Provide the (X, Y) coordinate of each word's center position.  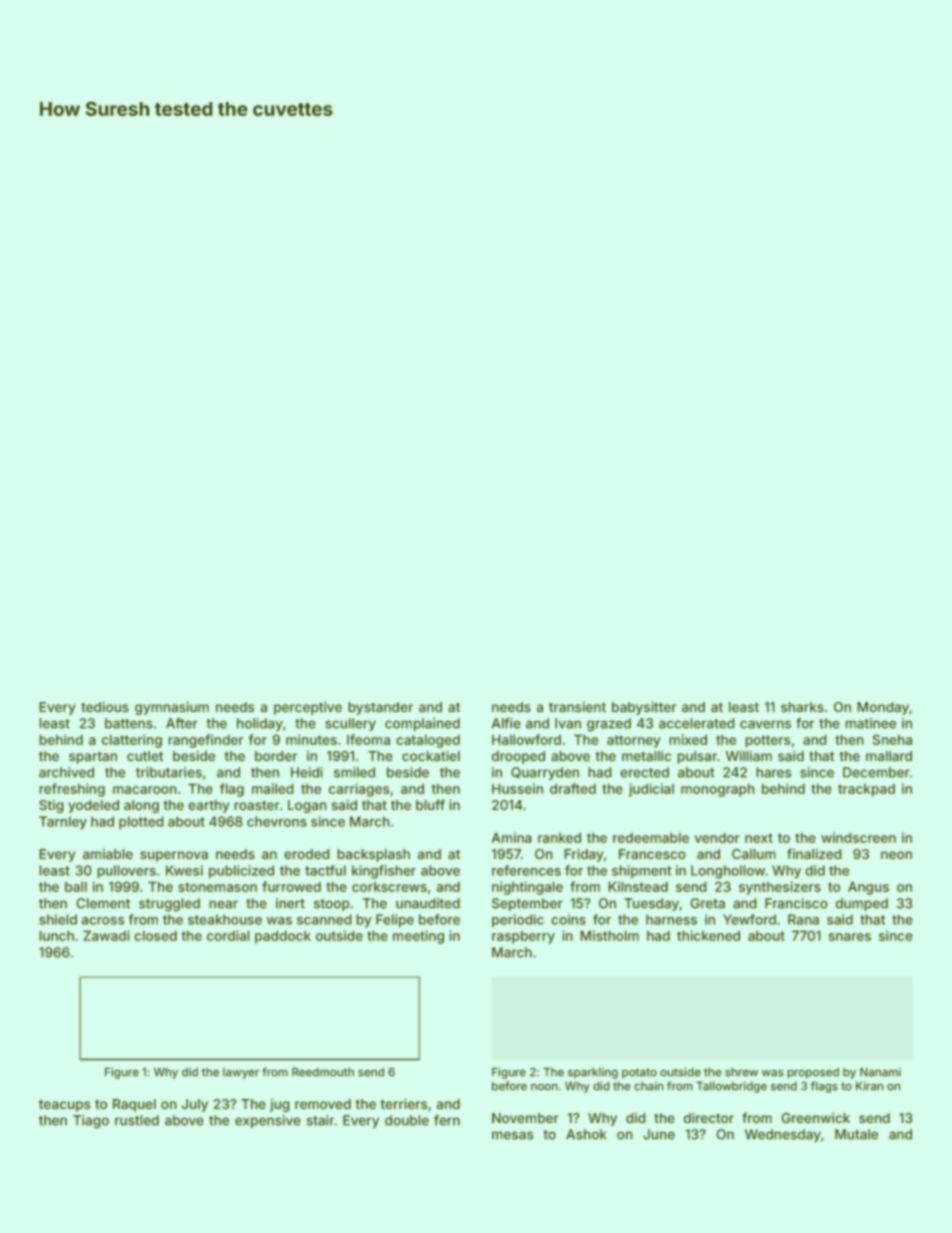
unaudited (428, 903)
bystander (381, 708)
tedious (105, 707)
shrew (741, 1072)
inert (290, 903)
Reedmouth (323, 1072)
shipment (641, 871)
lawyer (241, 1073)
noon (544, 1087)
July (195, 1105)
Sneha (892, 740)
